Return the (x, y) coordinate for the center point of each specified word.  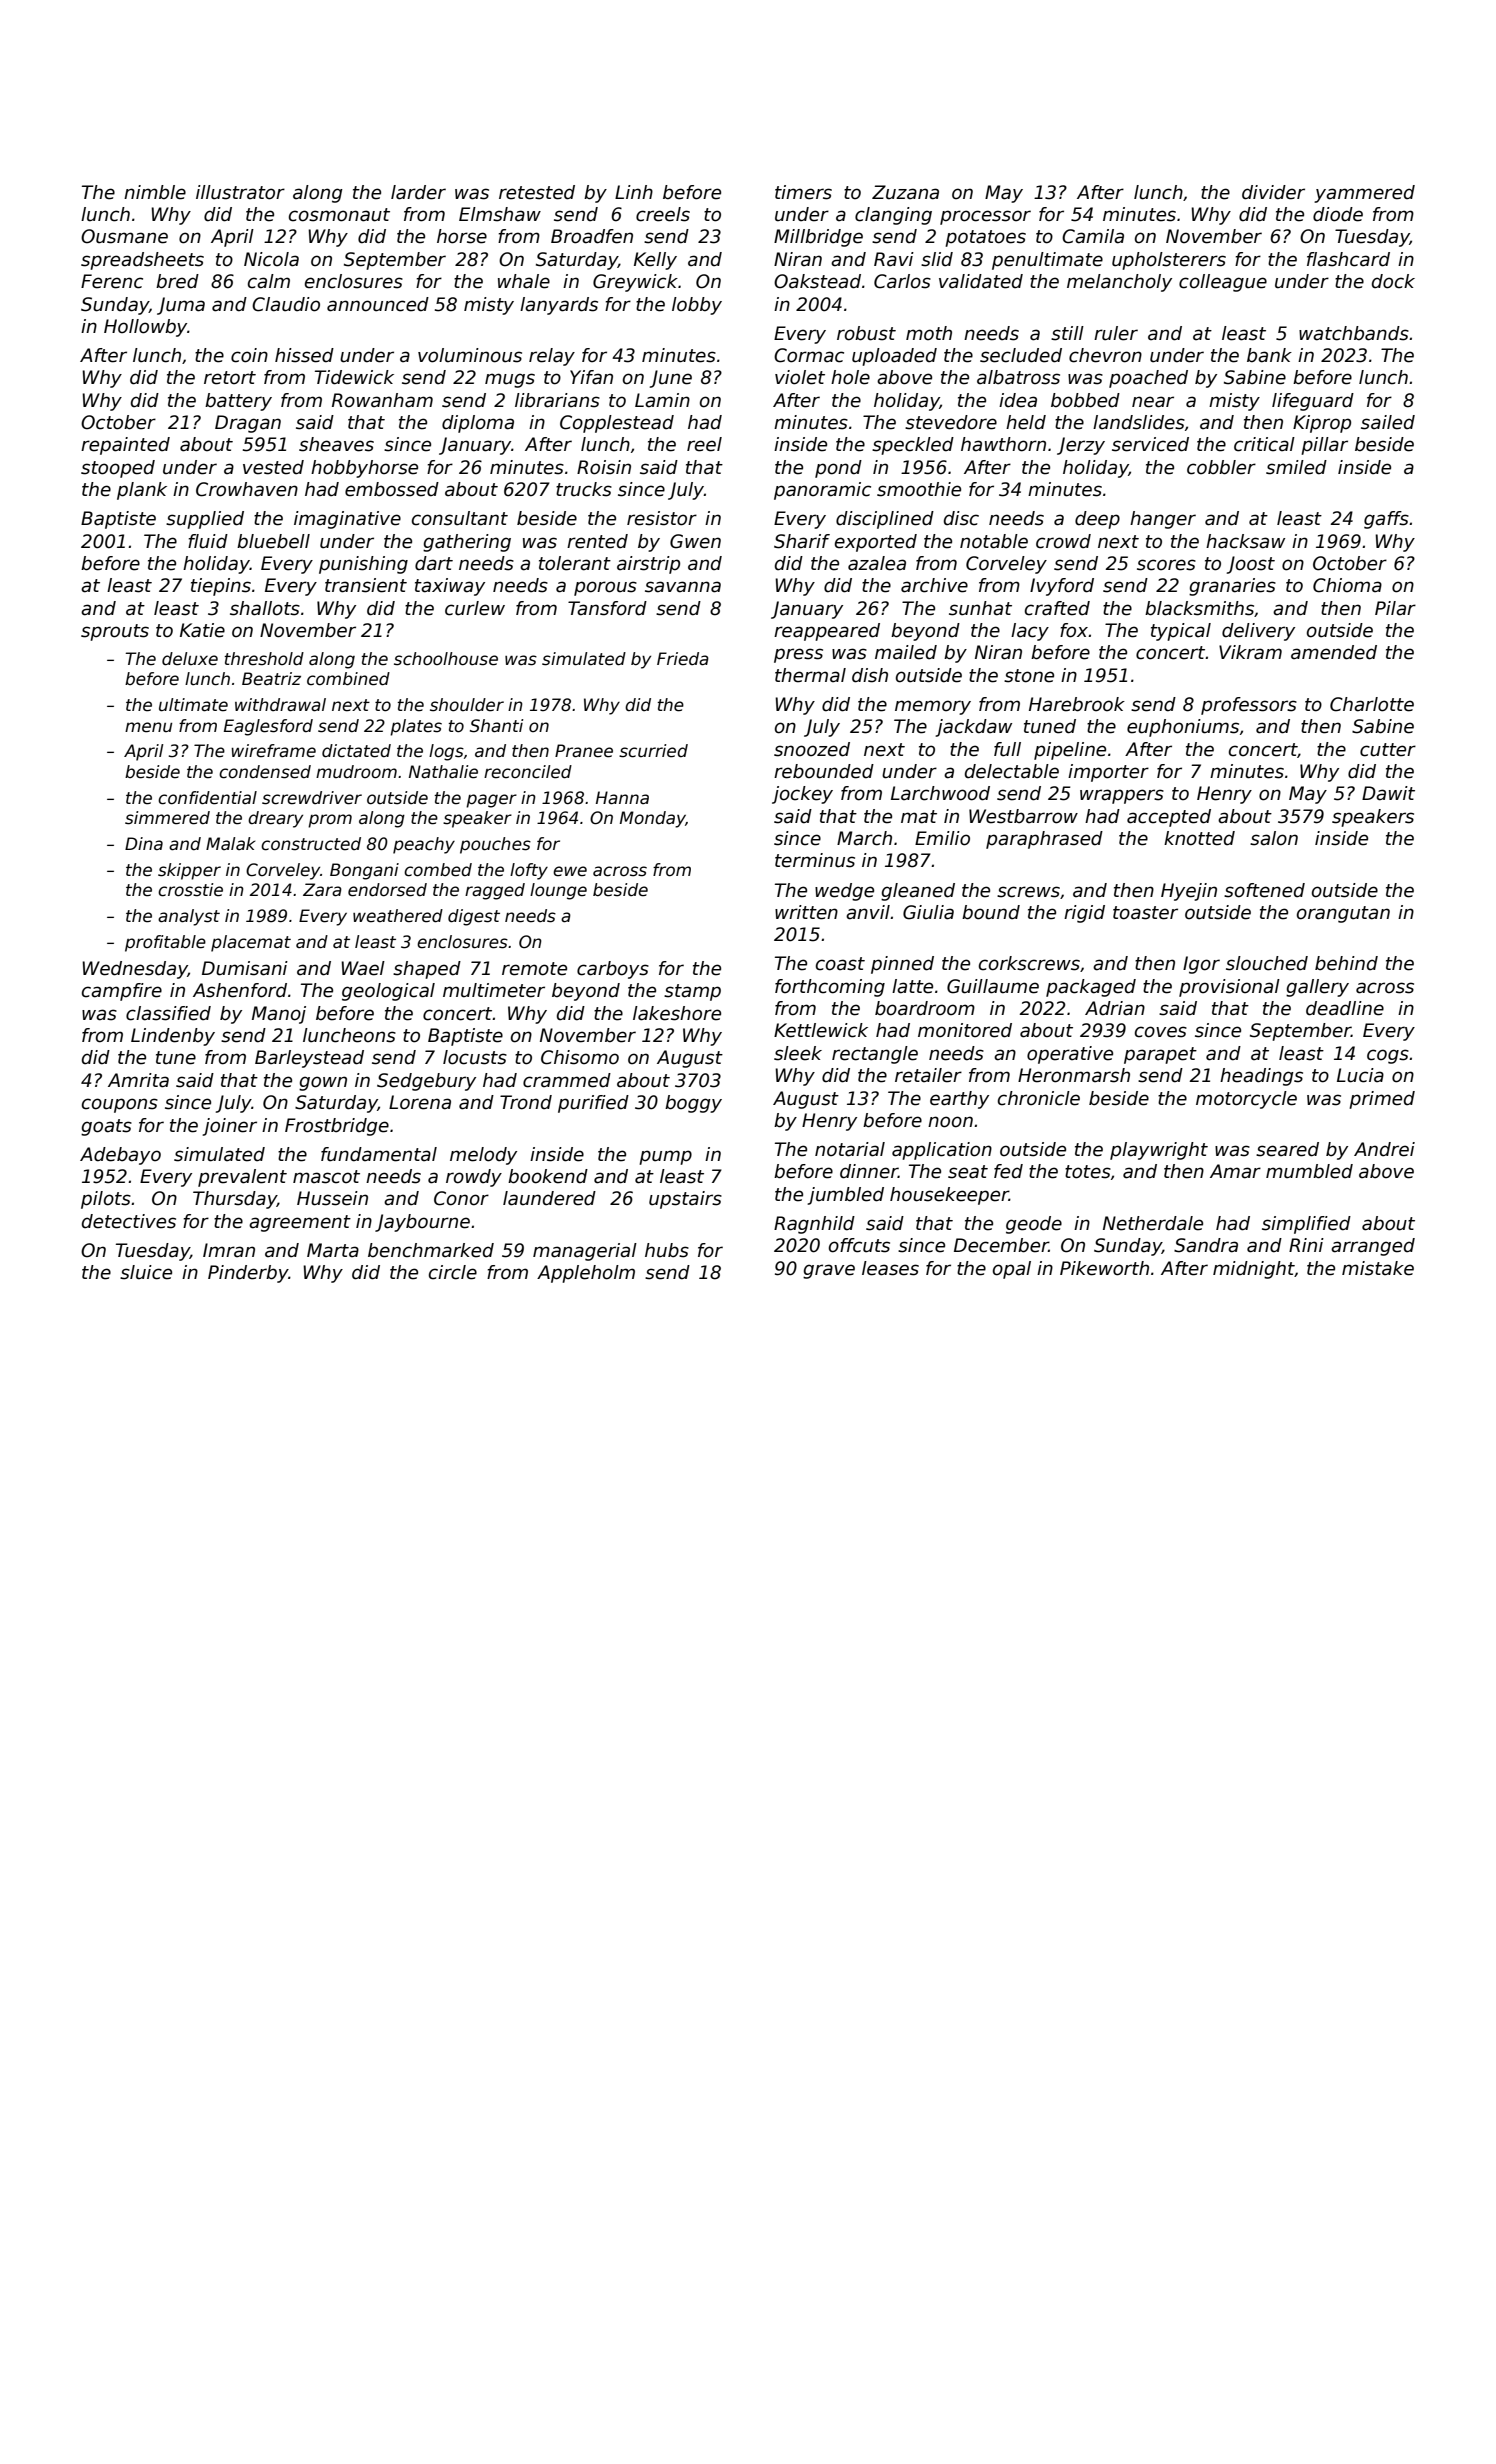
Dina (144, 844)
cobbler (1221, 467)
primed (1382, 1100)
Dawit (1388, 793)
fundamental (379, 1154)
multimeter (494, 990)
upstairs (685, 1200)
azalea (877, 563)
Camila (1093, 236)
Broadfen (592, 236)
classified (168, 1013)
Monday (653, 819)
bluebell (273, 541)
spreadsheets (142, 261)
